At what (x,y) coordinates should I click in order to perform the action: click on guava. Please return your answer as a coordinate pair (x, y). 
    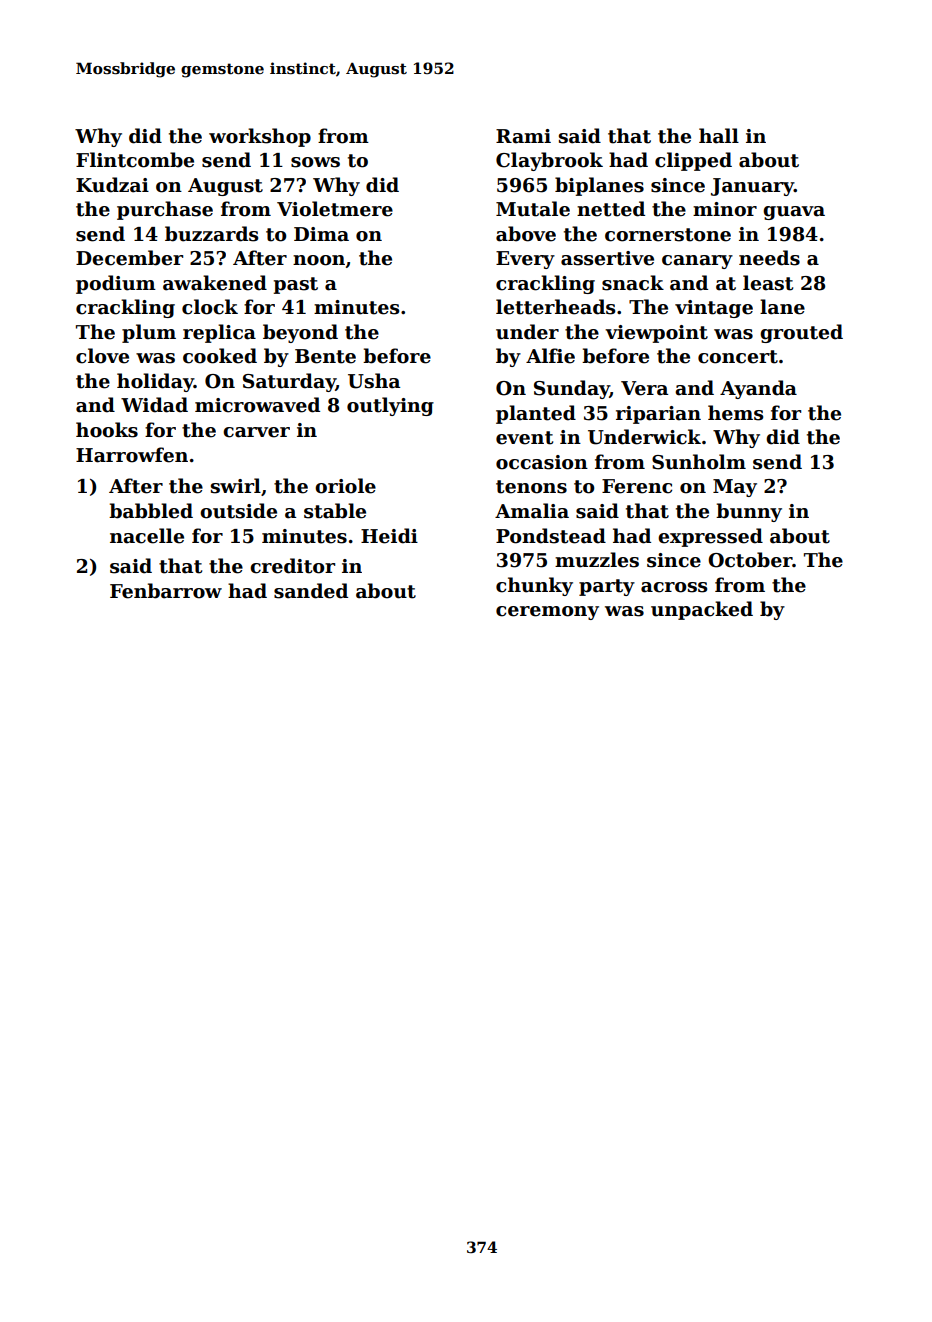
    Looking at the image, I should click on (794, 213).
